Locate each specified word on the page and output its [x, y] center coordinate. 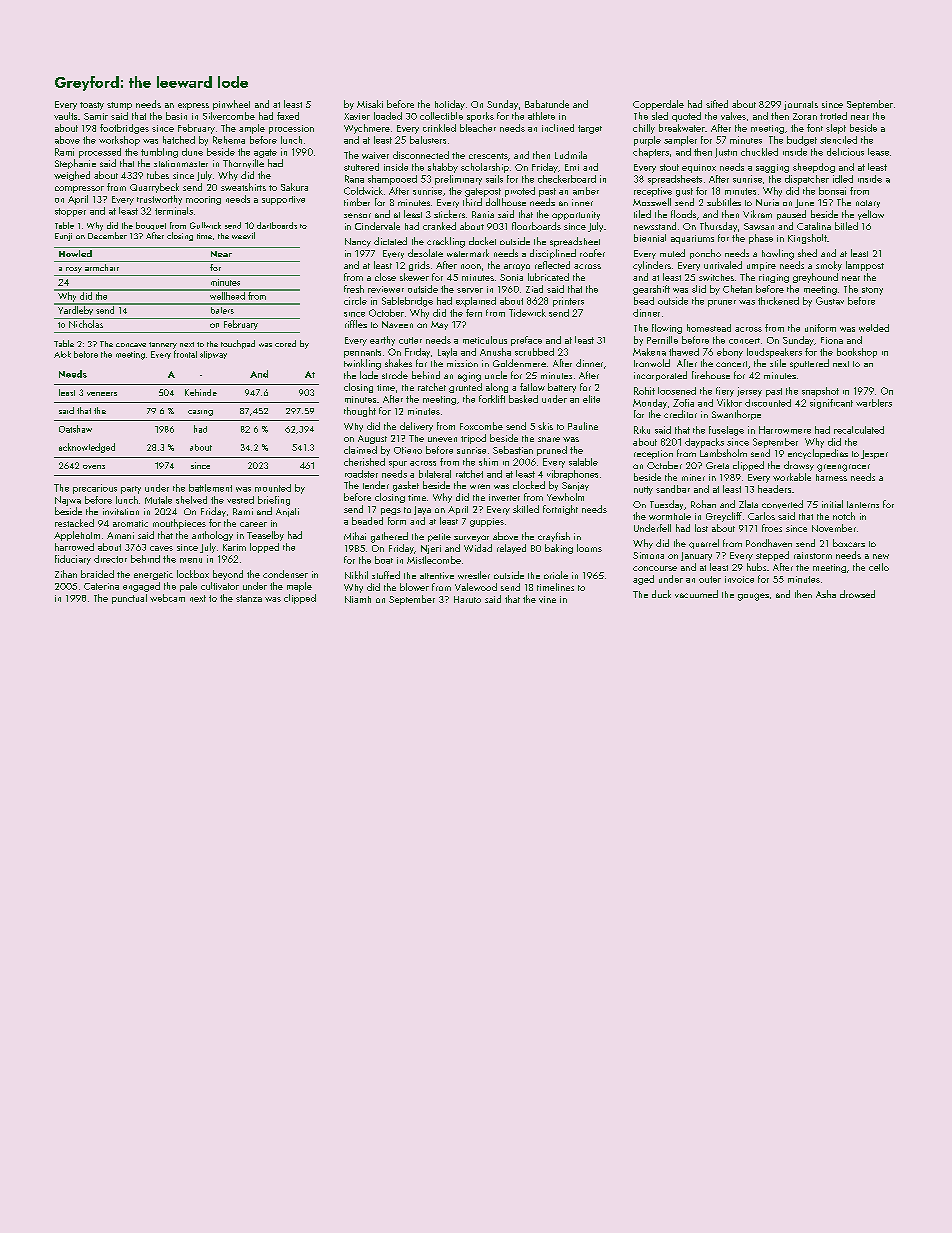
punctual [129, 599]
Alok [62, 354]
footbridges [124, 129]
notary [868, 204]
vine [547, 599]
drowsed [857, 594]
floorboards [536, 226]
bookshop [857, 353]
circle [355, 301]
